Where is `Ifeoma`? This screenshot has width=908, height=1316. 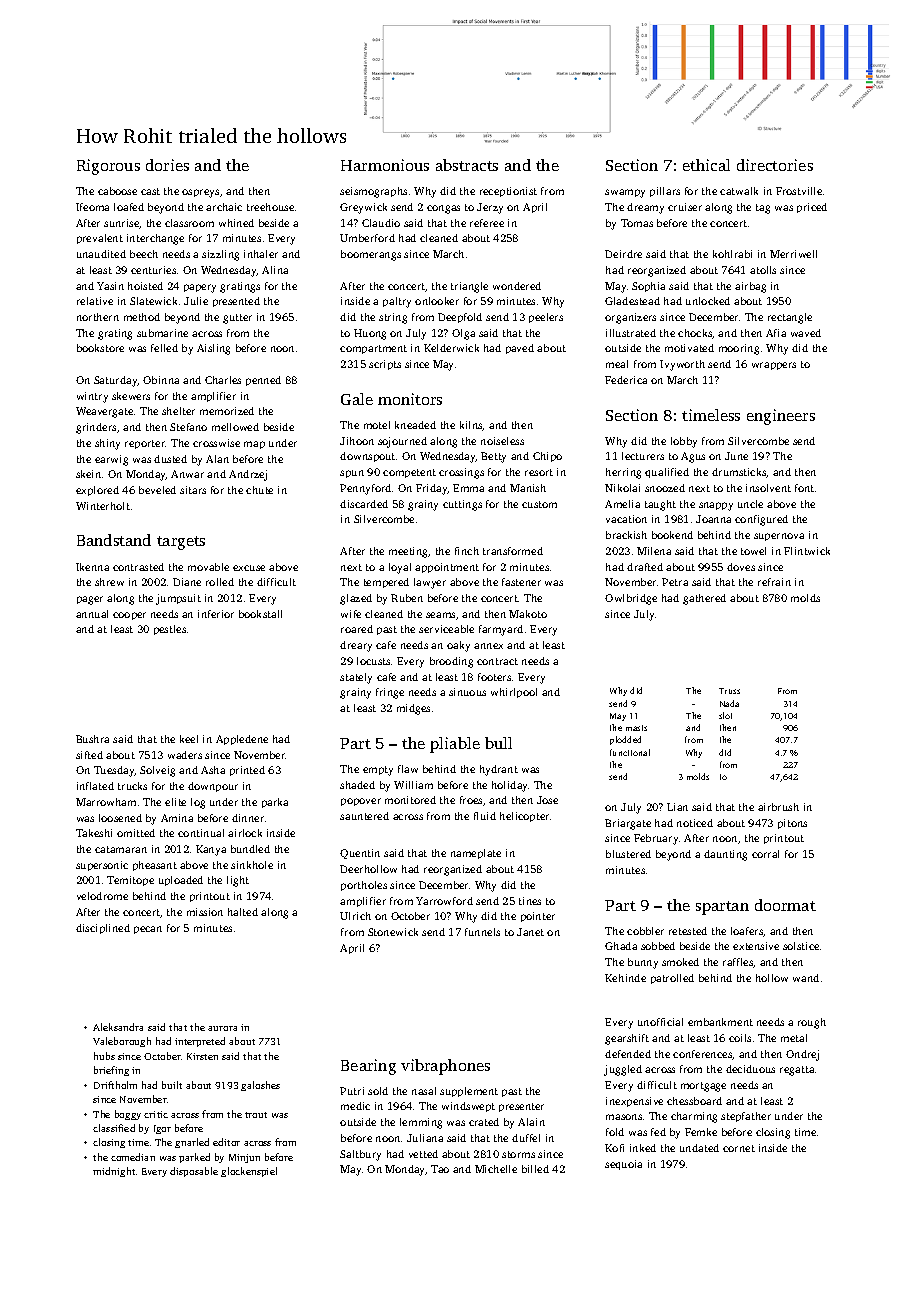 Ifeoma is located at coordinates (92, 207).
